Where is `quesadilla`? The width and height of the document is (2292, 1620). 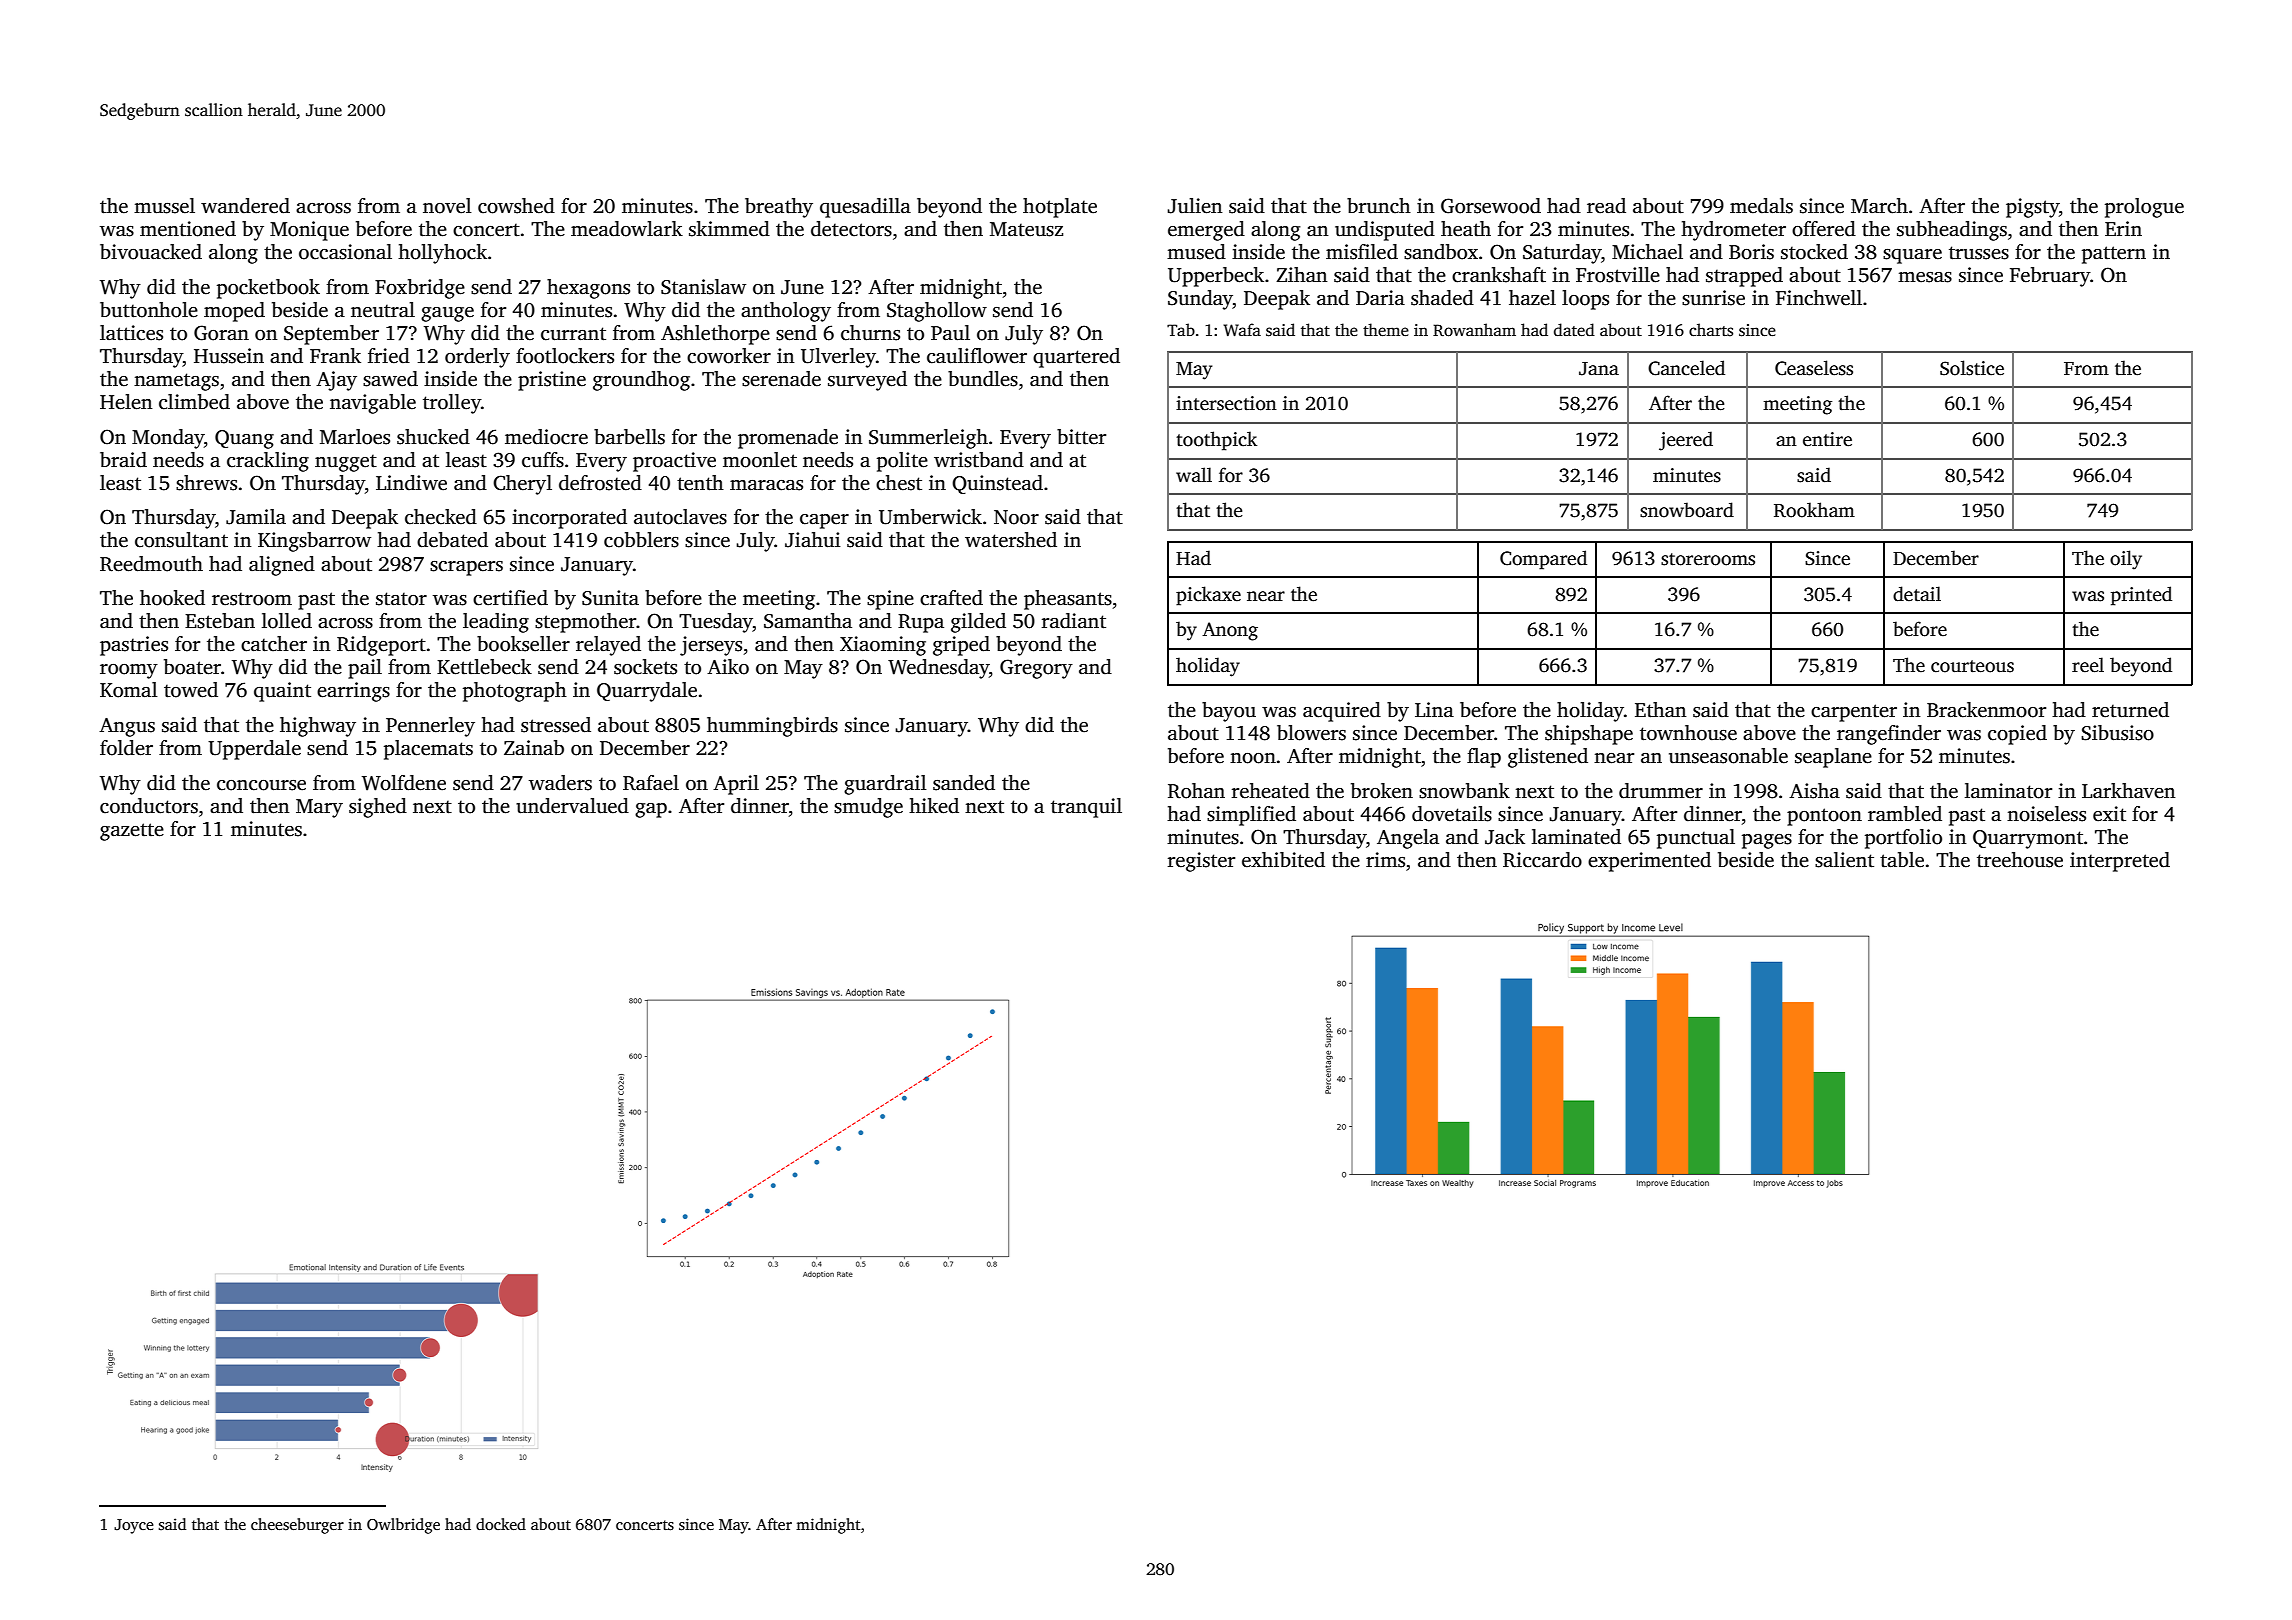
quesadilla is located at coordinates (865, 208).
